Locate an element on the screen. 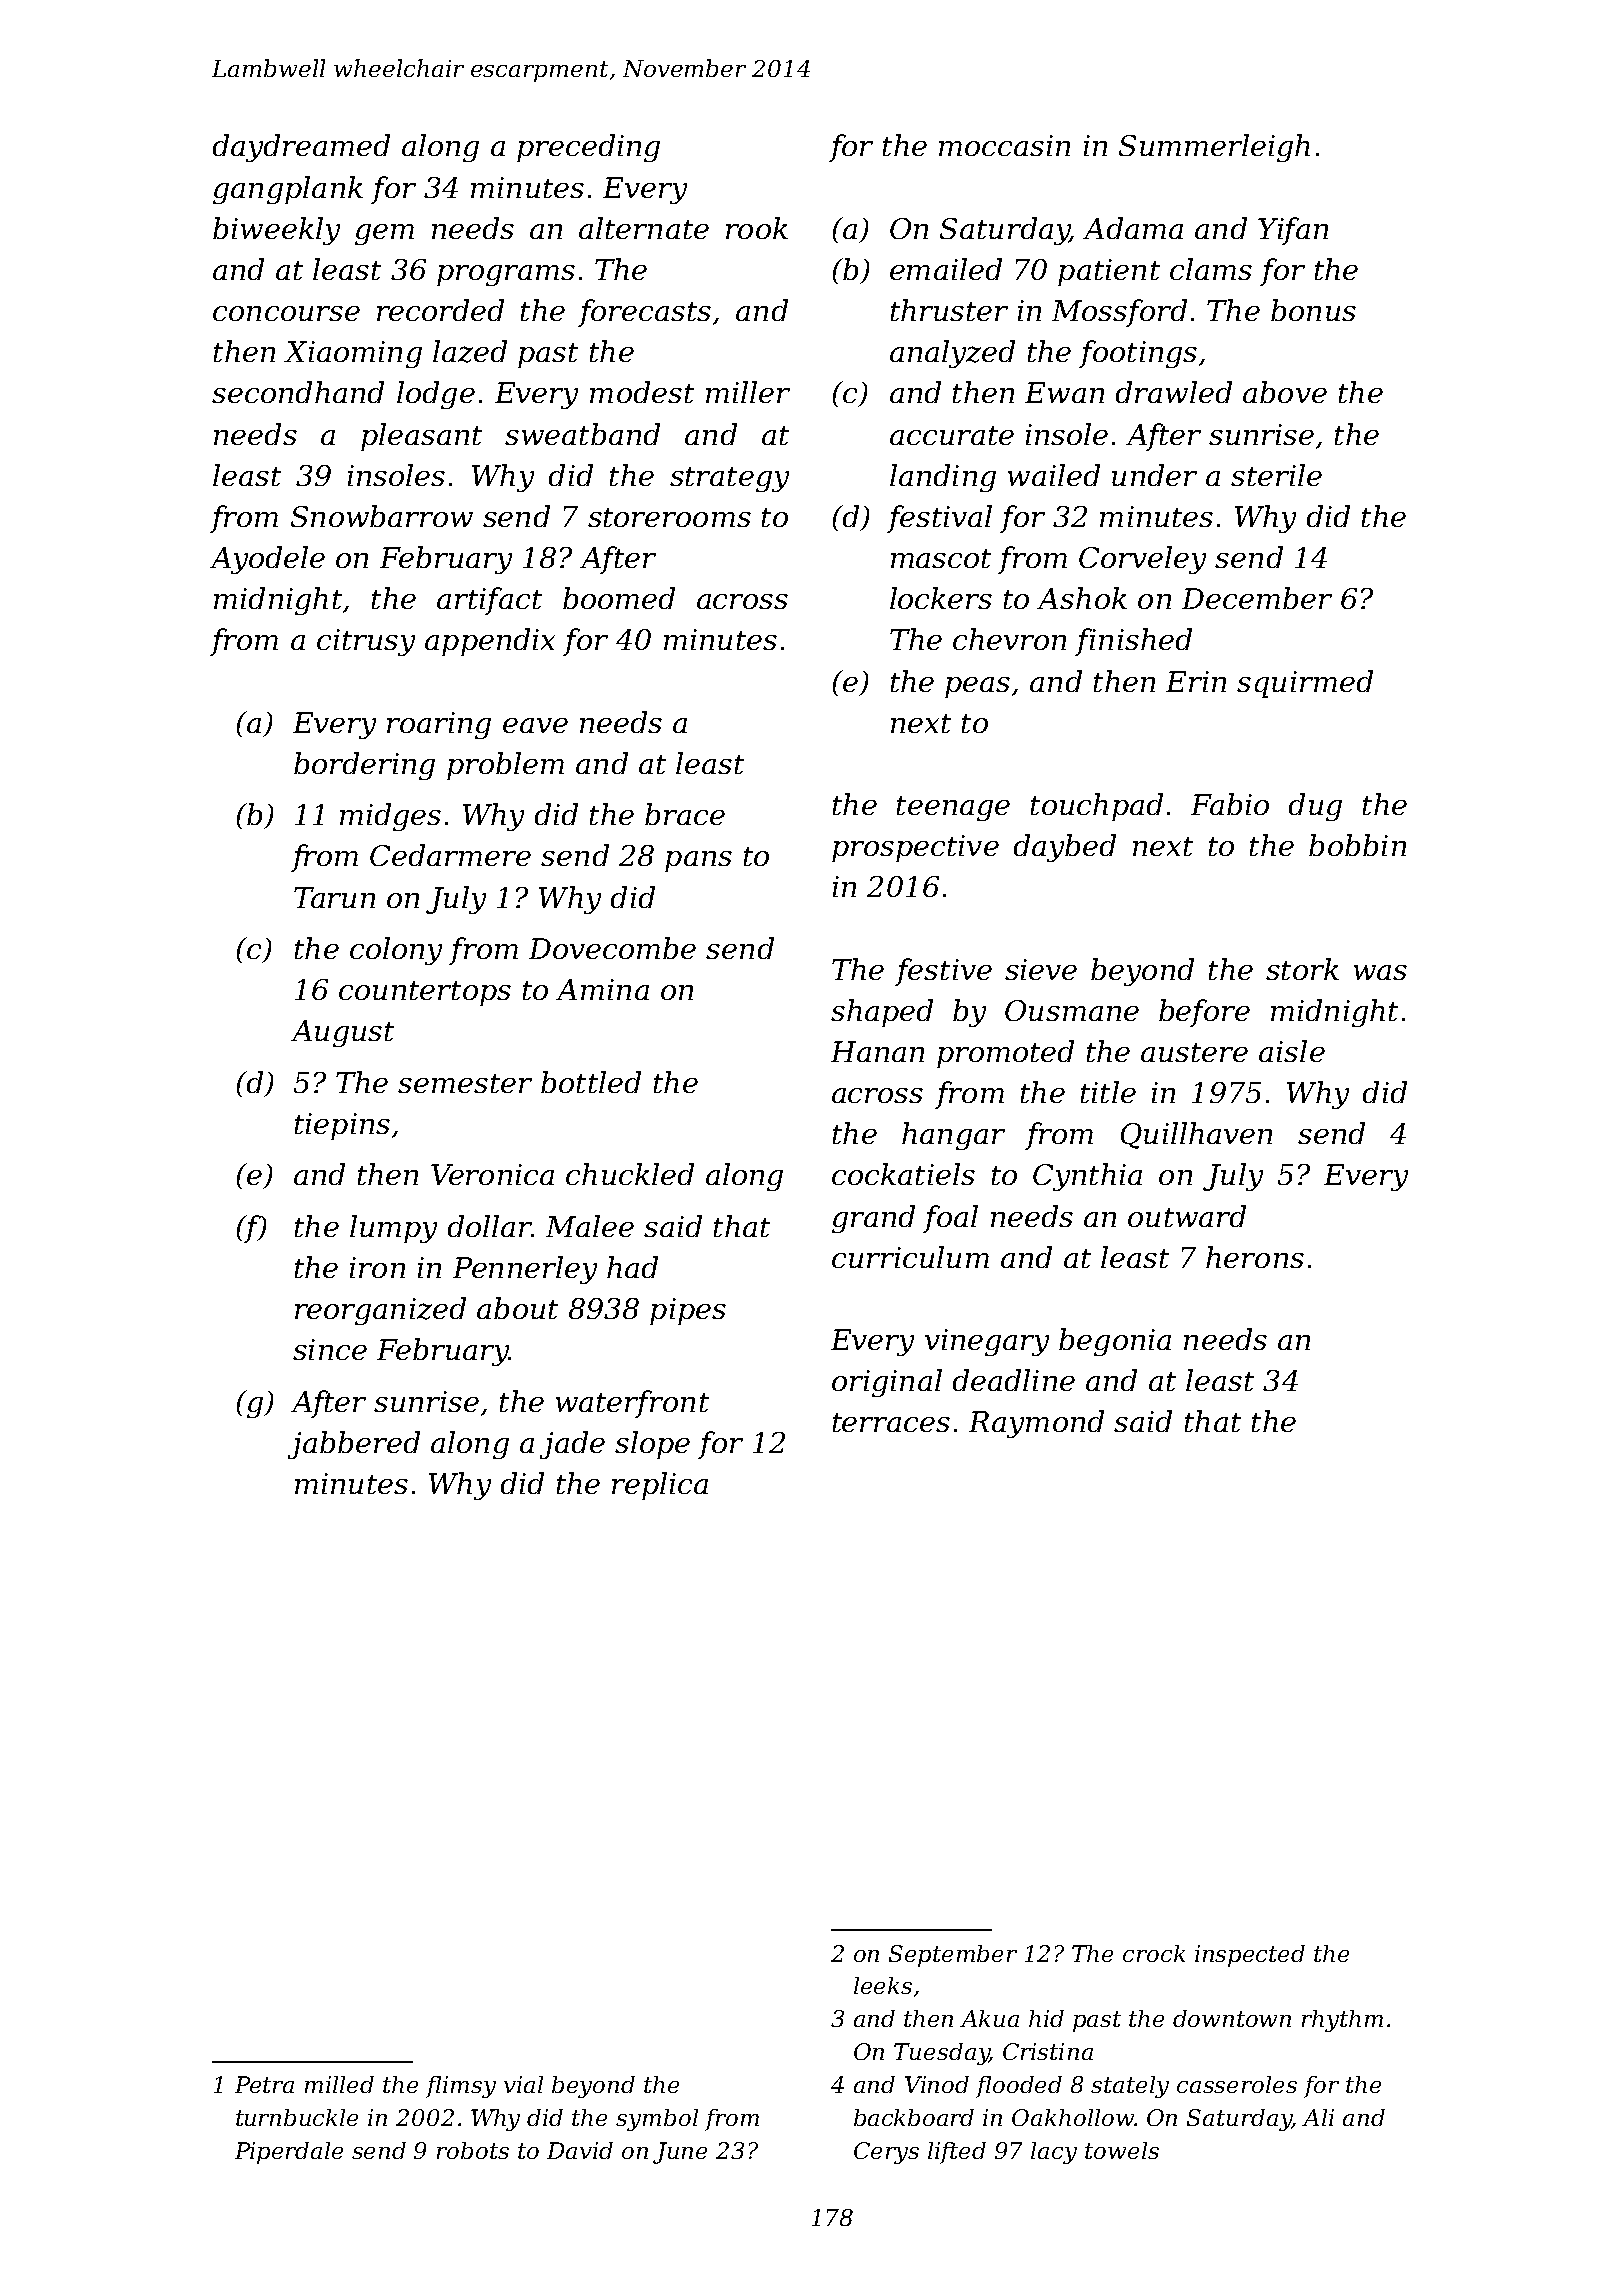 The width and height of the screenshot is (1620, 2292). inspected is located at coordinates (1250, 1956).
